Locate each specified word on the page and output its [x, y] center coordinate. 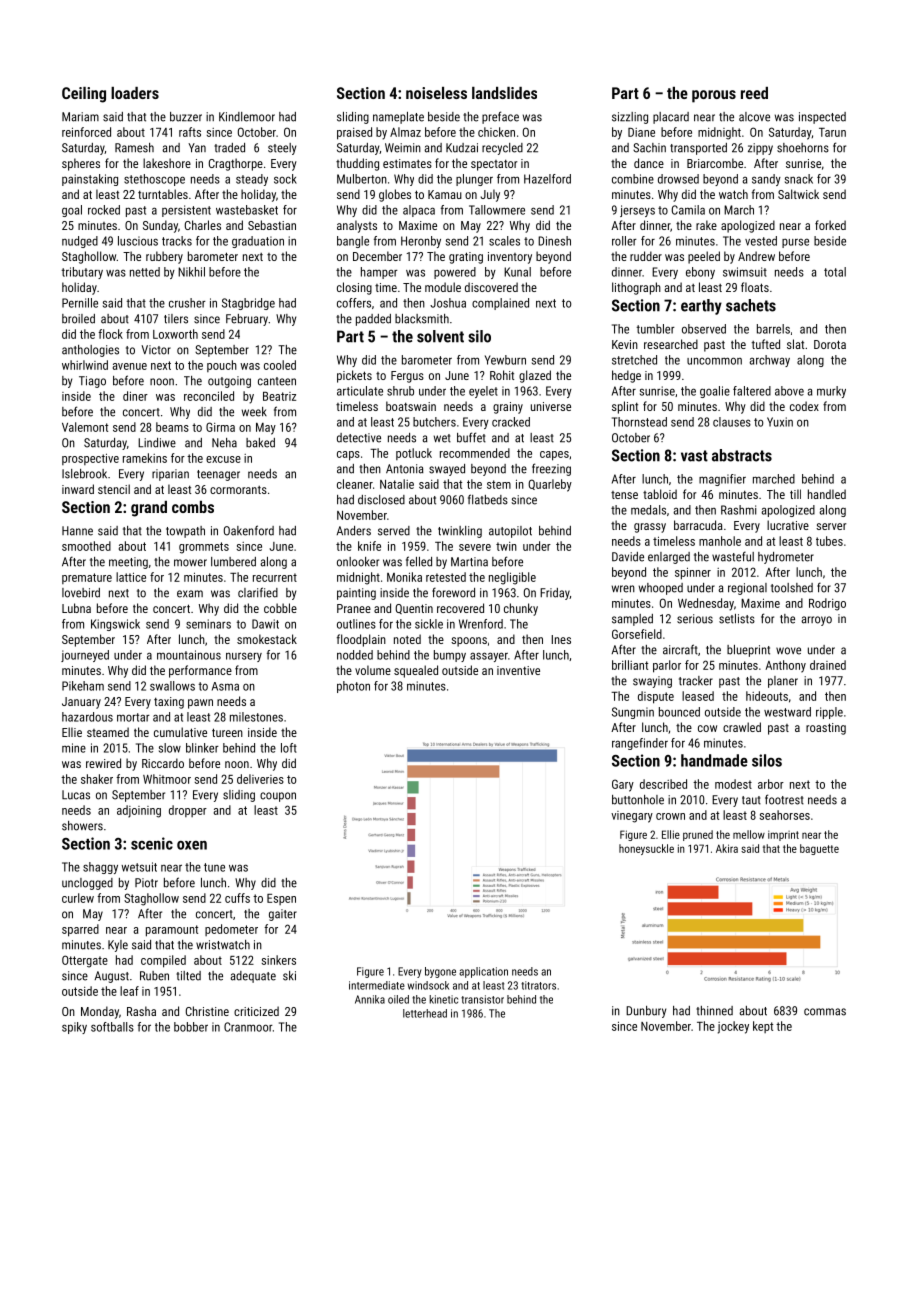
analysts [357, 226]
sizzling [630, 118]
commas [825, 1012]
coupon [278, 797]
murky [831, 392]
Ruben [154, 976]
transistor [482, 999]
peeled [704, 257]
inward [78, 489]
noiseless [436, 93]
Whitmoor [167, 779]
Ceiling [84, 95]
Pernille [80, 303]
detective [359, 438]
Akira [727, 848]
